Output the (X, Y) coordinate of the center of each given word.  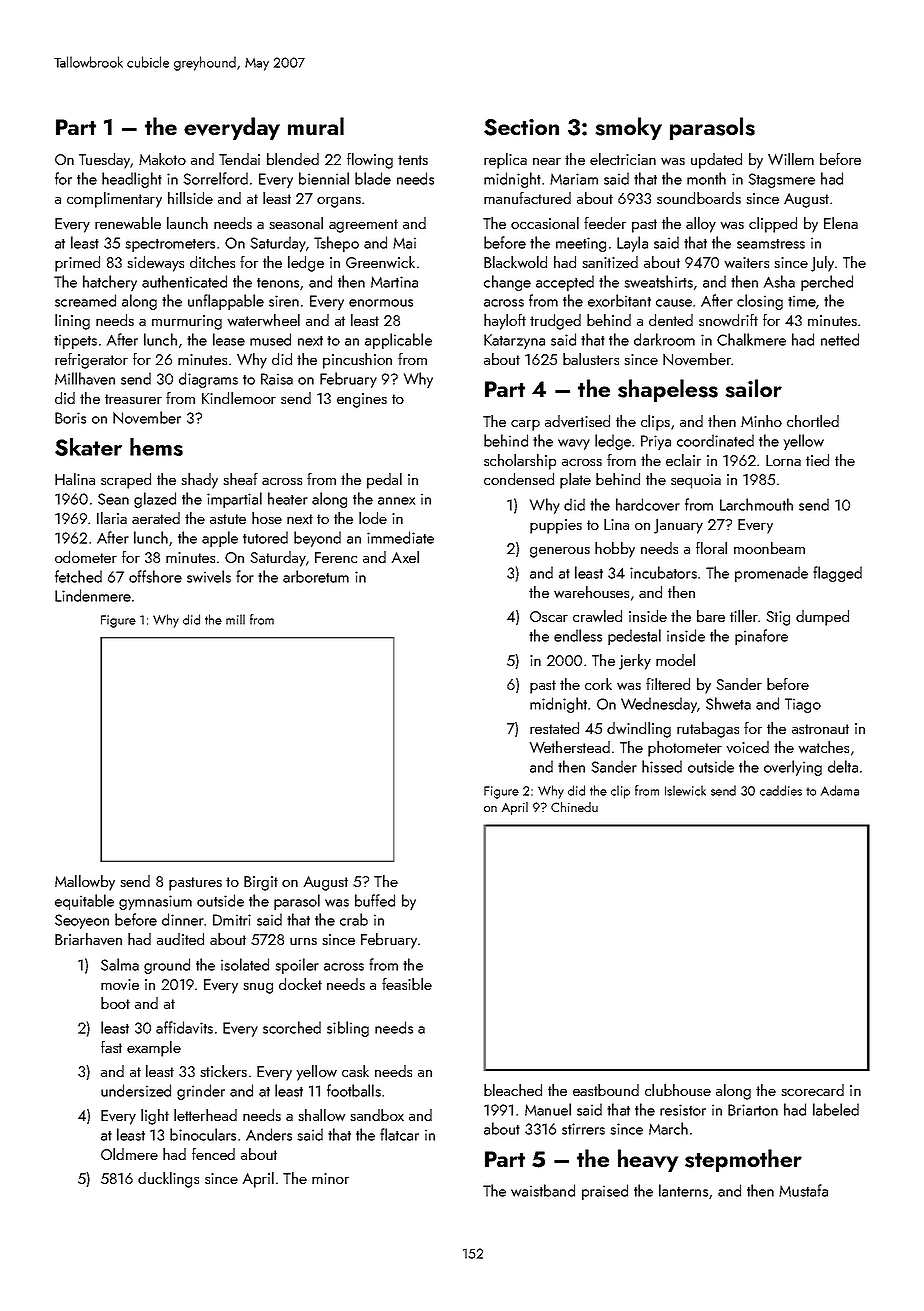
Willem (791, 159)
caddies (781, 790)
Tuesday (105, 161)
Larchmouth (756, 504)
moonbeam (769, 548)
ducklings (168, 1180)
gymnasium (155, 902)
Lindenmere (93, 595)
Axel (405, 557)
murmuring (187, 322)
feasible (407, 984)
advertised (577, 421)
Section (521, 127)
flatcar (399, 1134)
